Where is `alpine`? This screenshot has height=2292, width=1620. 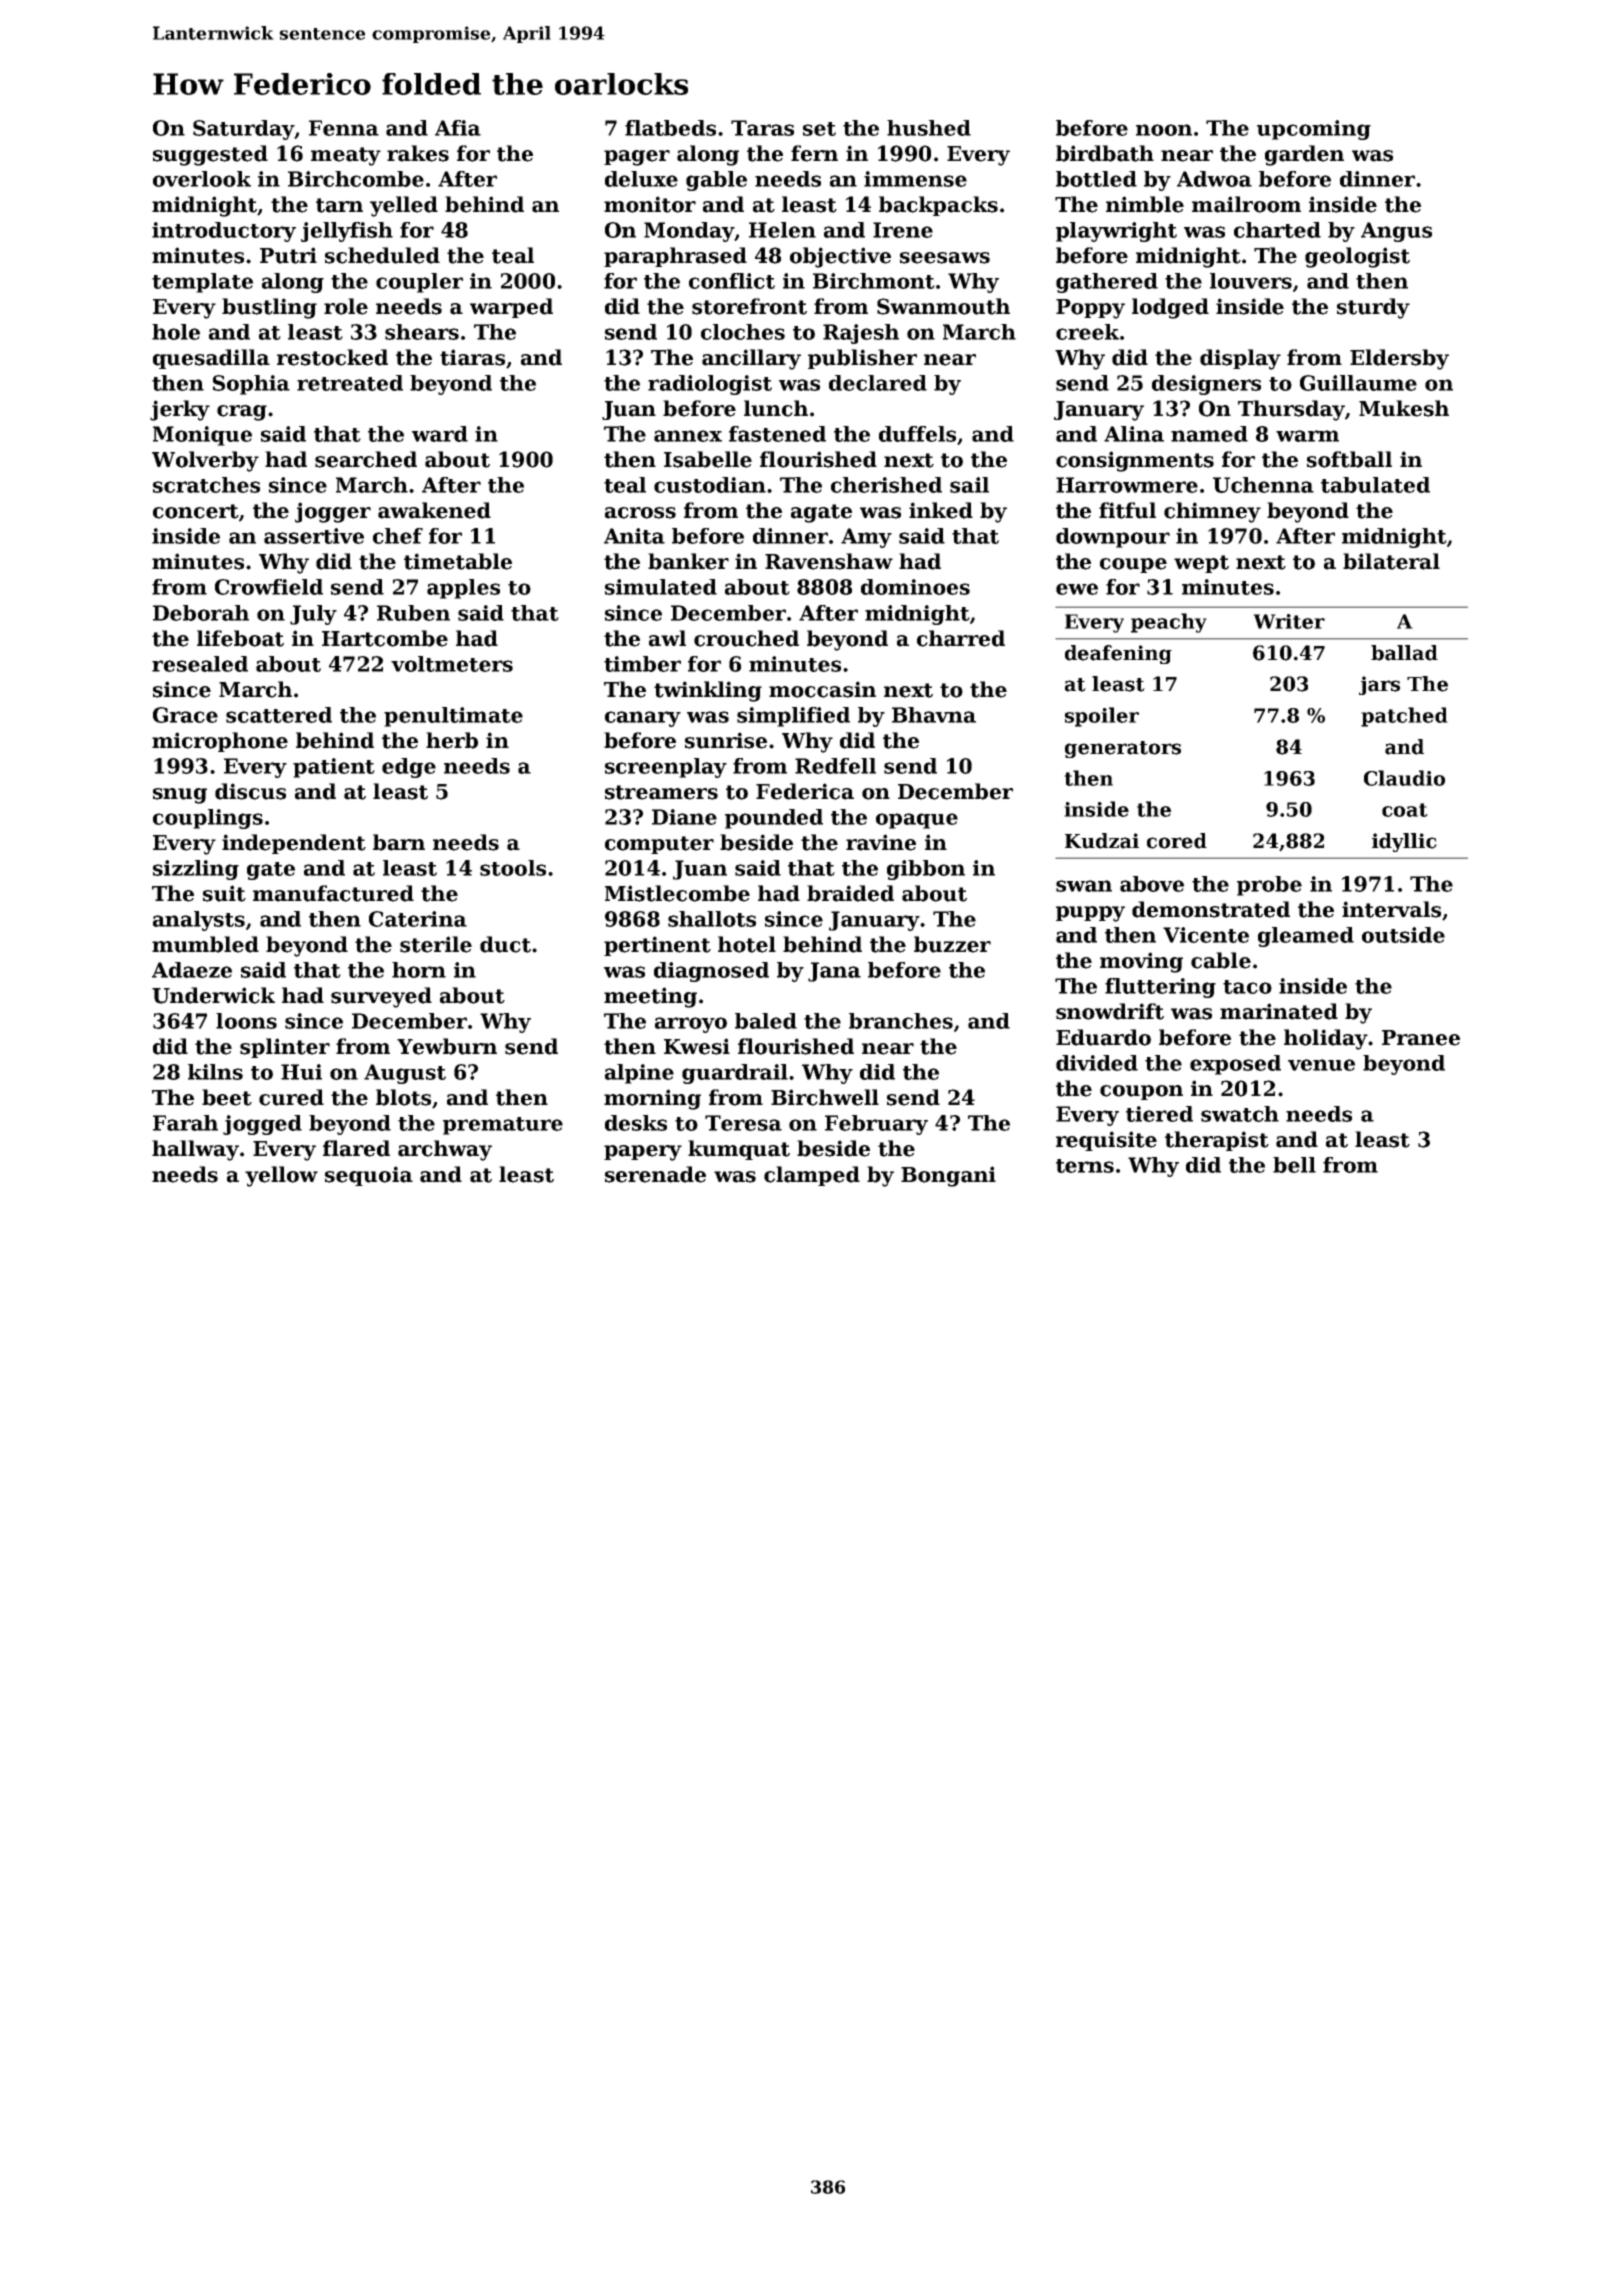 alpine is located at coordinates (639, 1074).
